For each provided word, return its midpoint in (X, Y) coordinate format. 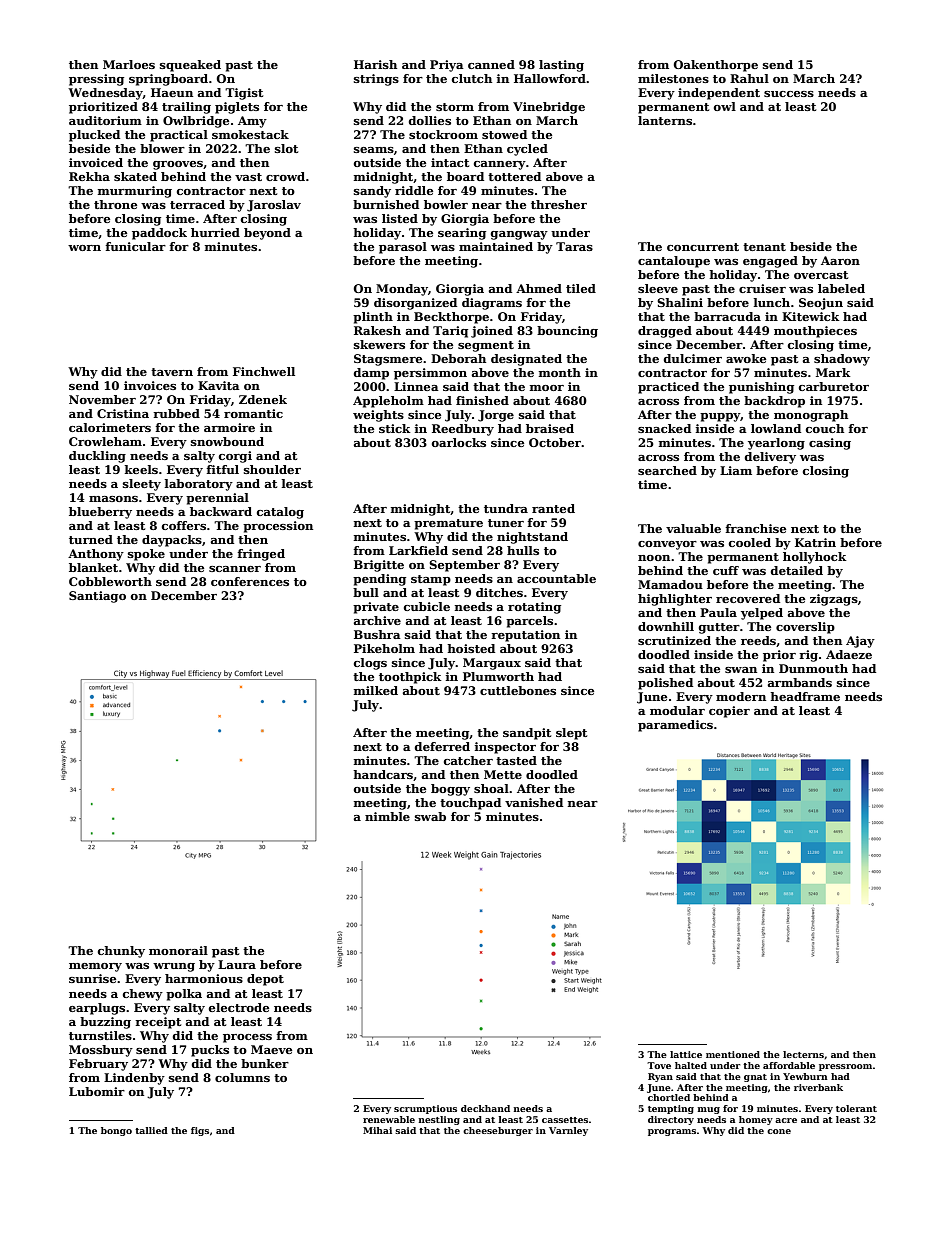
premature (448, 524)
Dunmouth (813, 668)
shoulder (272, 469)
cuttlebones (518, 690)
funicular (135, 246)
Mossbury (101, 1051)
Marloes (129, 64)
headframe (805, 696)
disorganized (415, 304)
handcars (383, 774)
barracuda (727, 316)
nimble (387, 816)
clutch (472, 78)
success (789, 94)
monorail (178, 950)
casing (830, 444)
